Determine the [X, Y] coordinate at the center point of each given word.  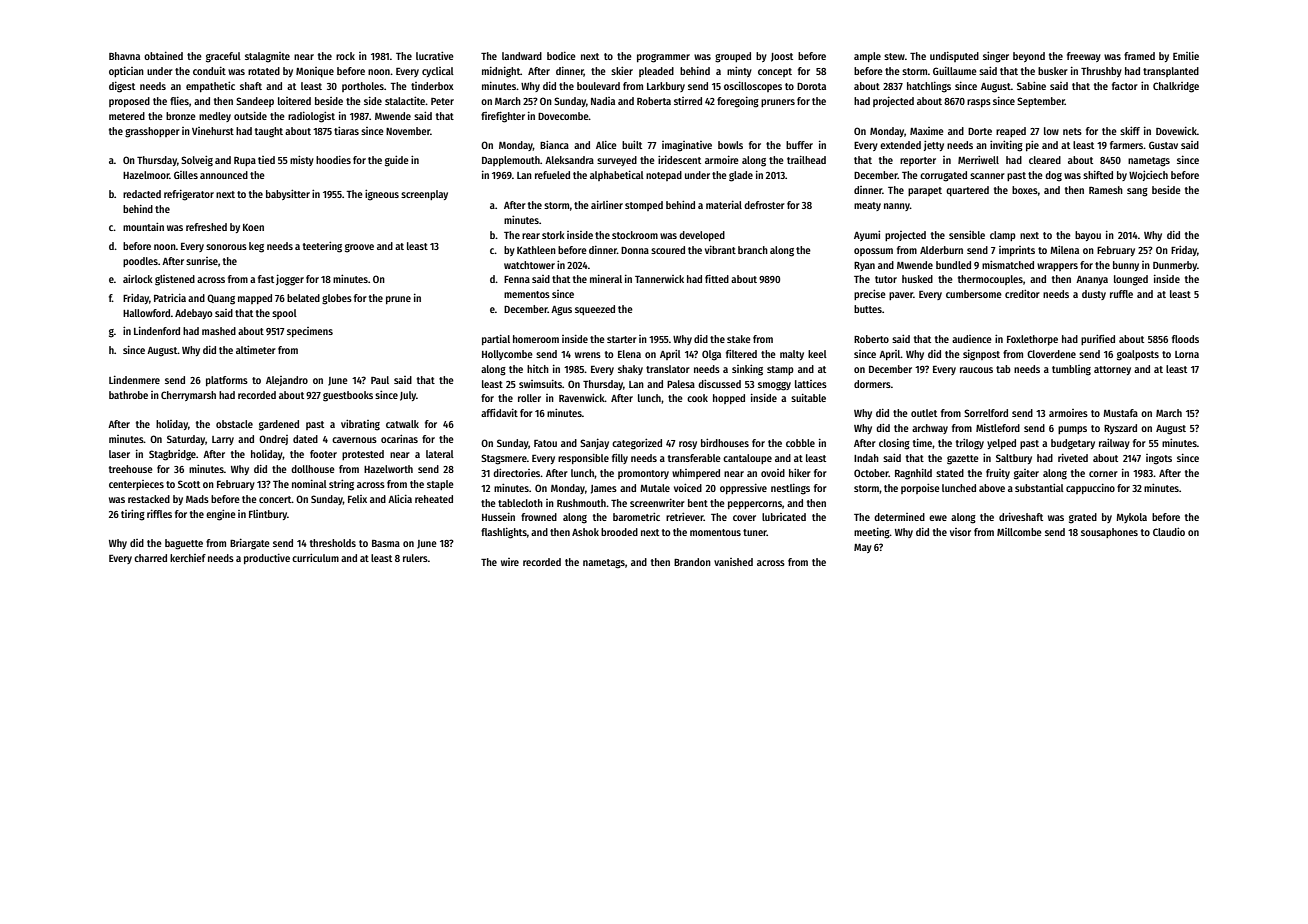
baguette [184, 544]
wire [510, 562]
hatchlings [929, 87]
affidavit [499, 413]
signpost [981, 355]
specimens [310, 332]
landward [522, 56]
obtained [163, 56]
